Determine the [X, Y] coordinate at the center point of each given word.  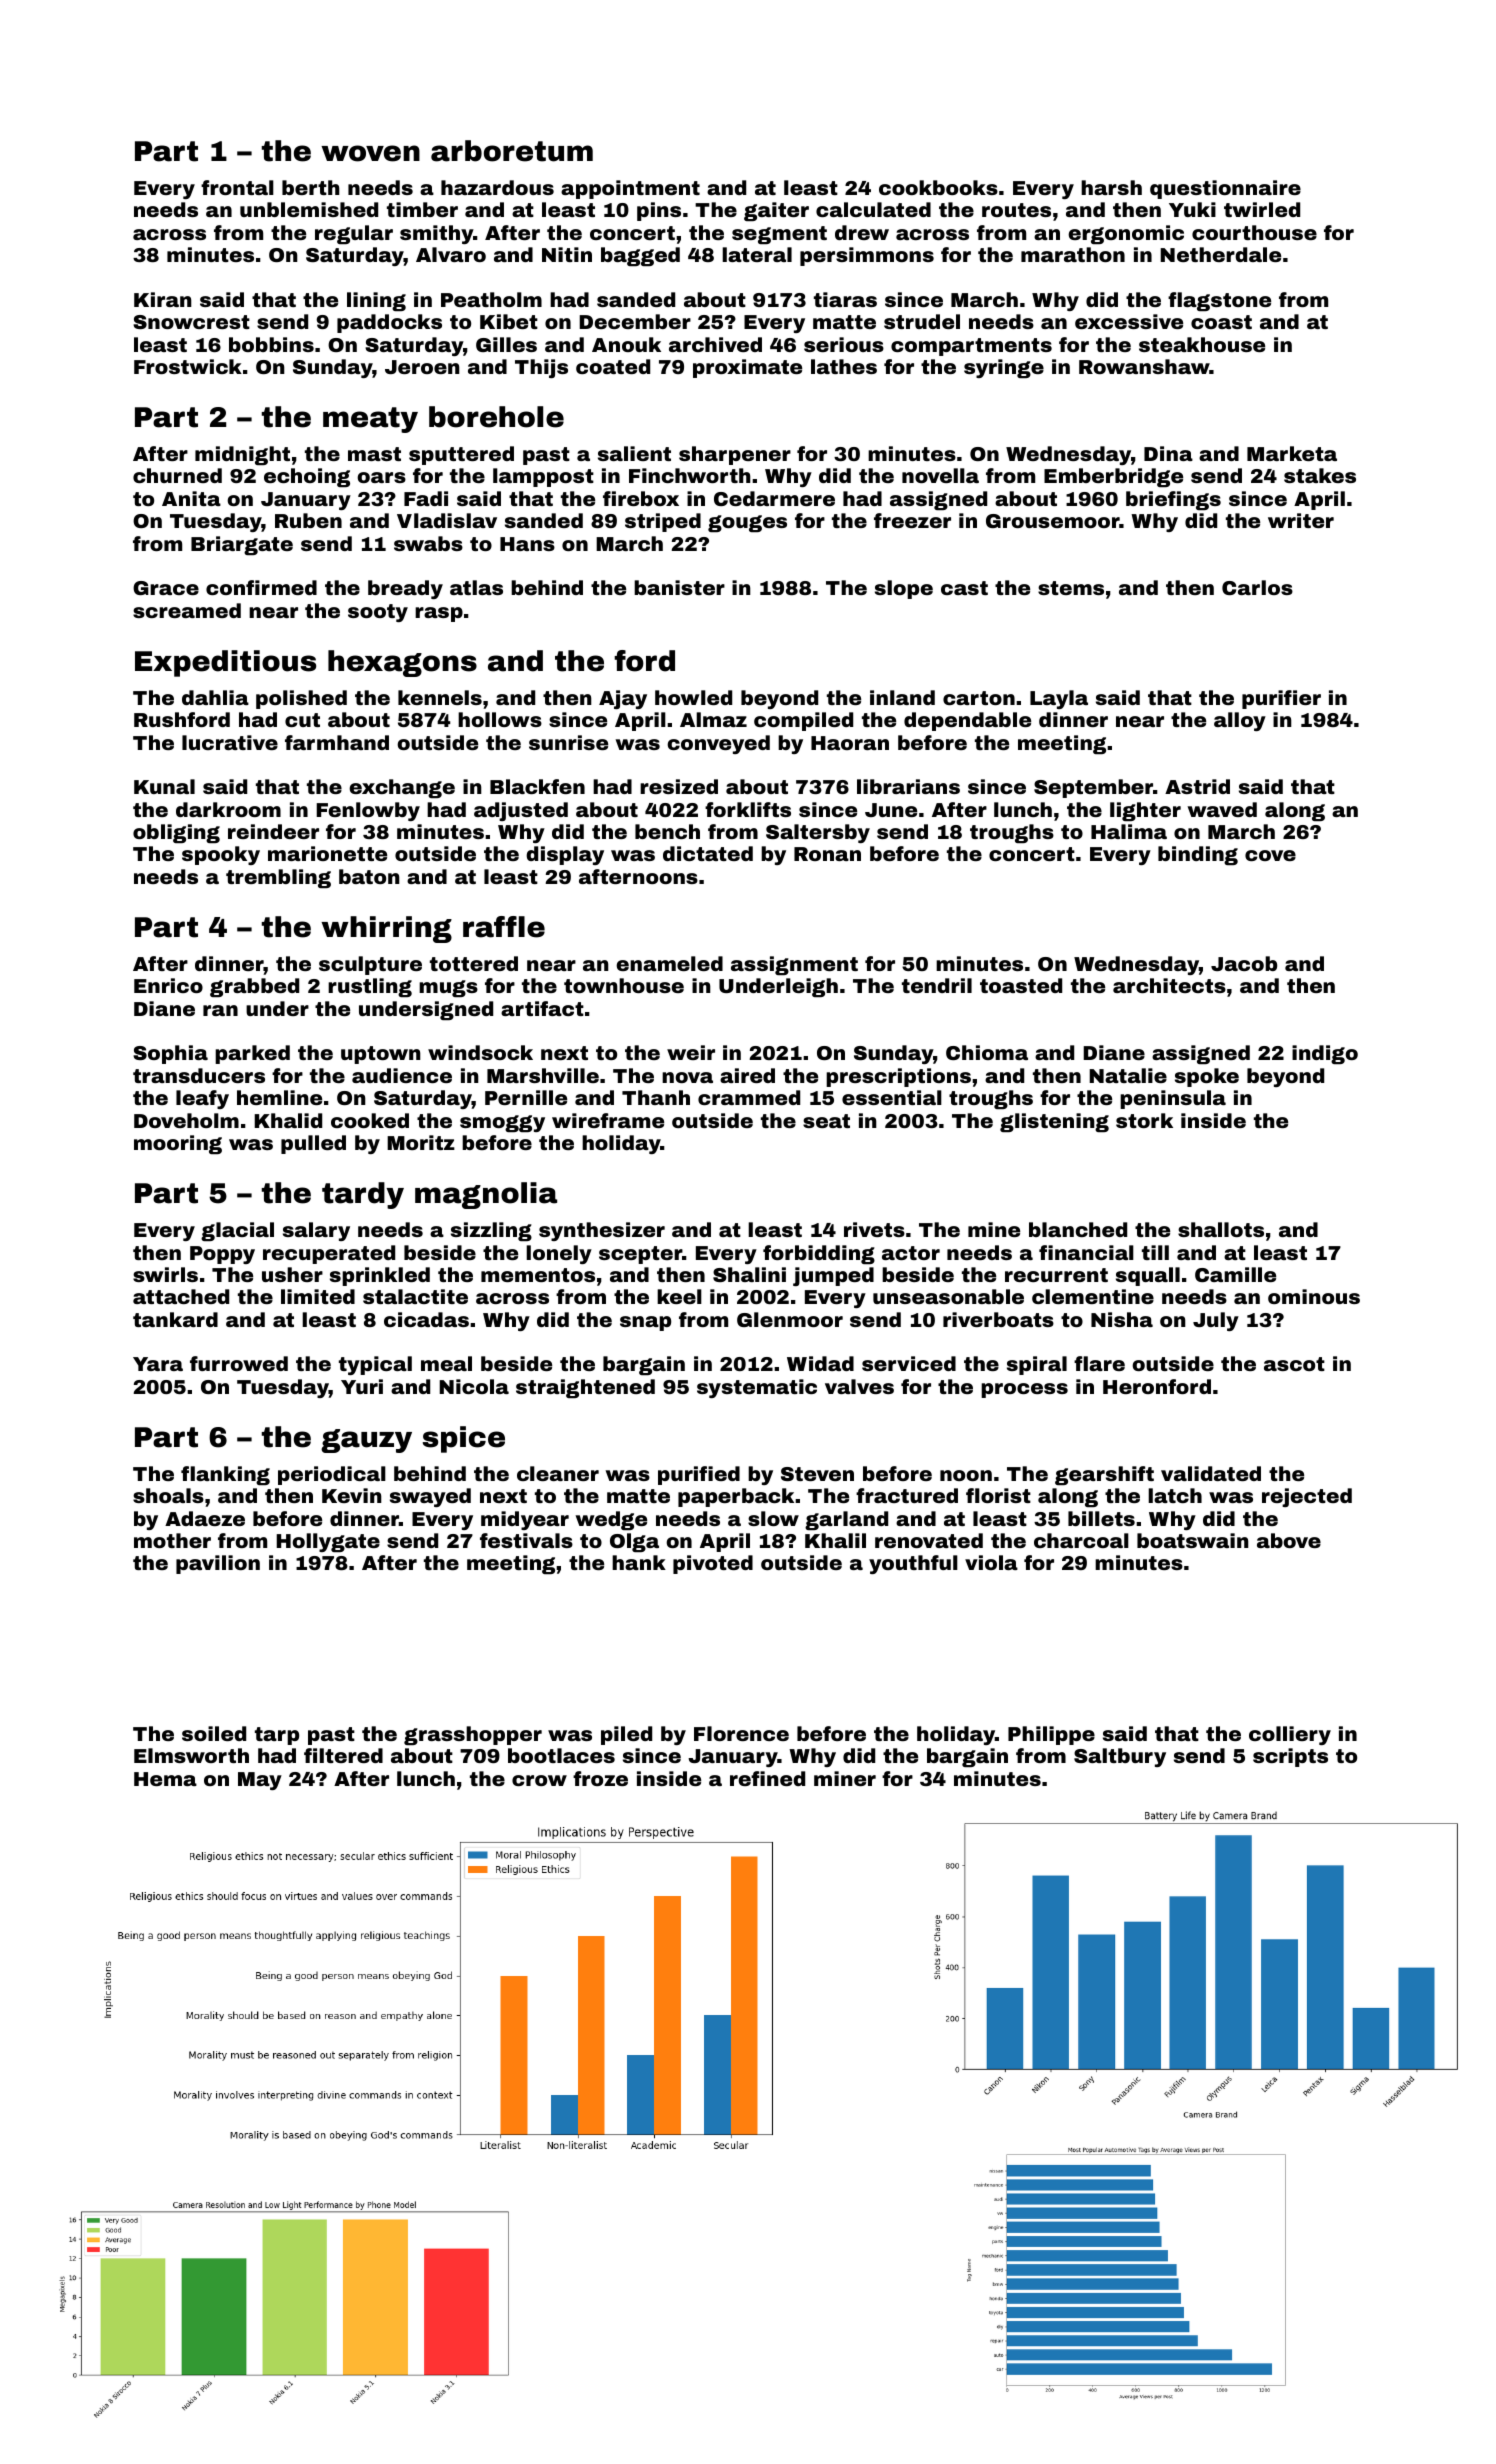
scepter [640, 1255]
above [1289, 1540]
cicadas [426, 1319]
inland [902, 697]
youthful [913, 1564]
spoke [1207, 1077]
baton [369, 876]
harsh [1111, 187]
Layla [1059, 699]
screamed [187, 610]
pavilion [218, 1564]
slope [904, 589]
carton [979, 698]
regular [354, 234]
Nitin [567, 254]
